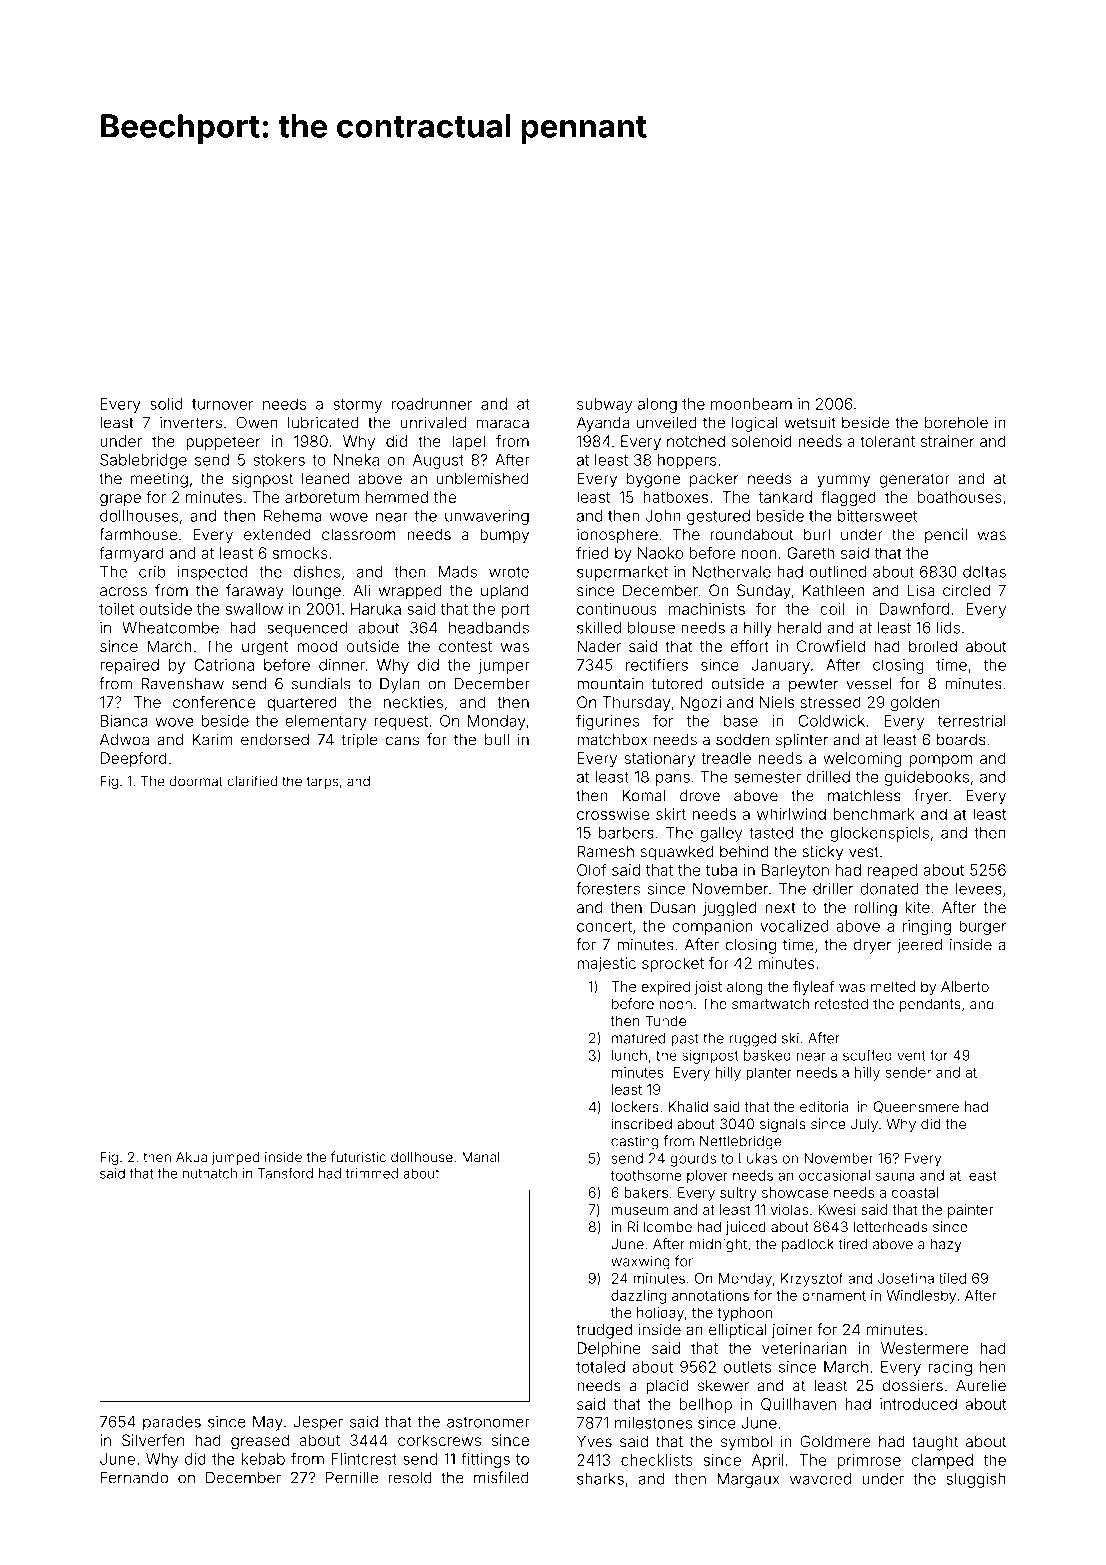 The width and height of the document is (1106, 1565). Describe the element at coordinates (915, 704) in the document. I see `golden` at that location.
